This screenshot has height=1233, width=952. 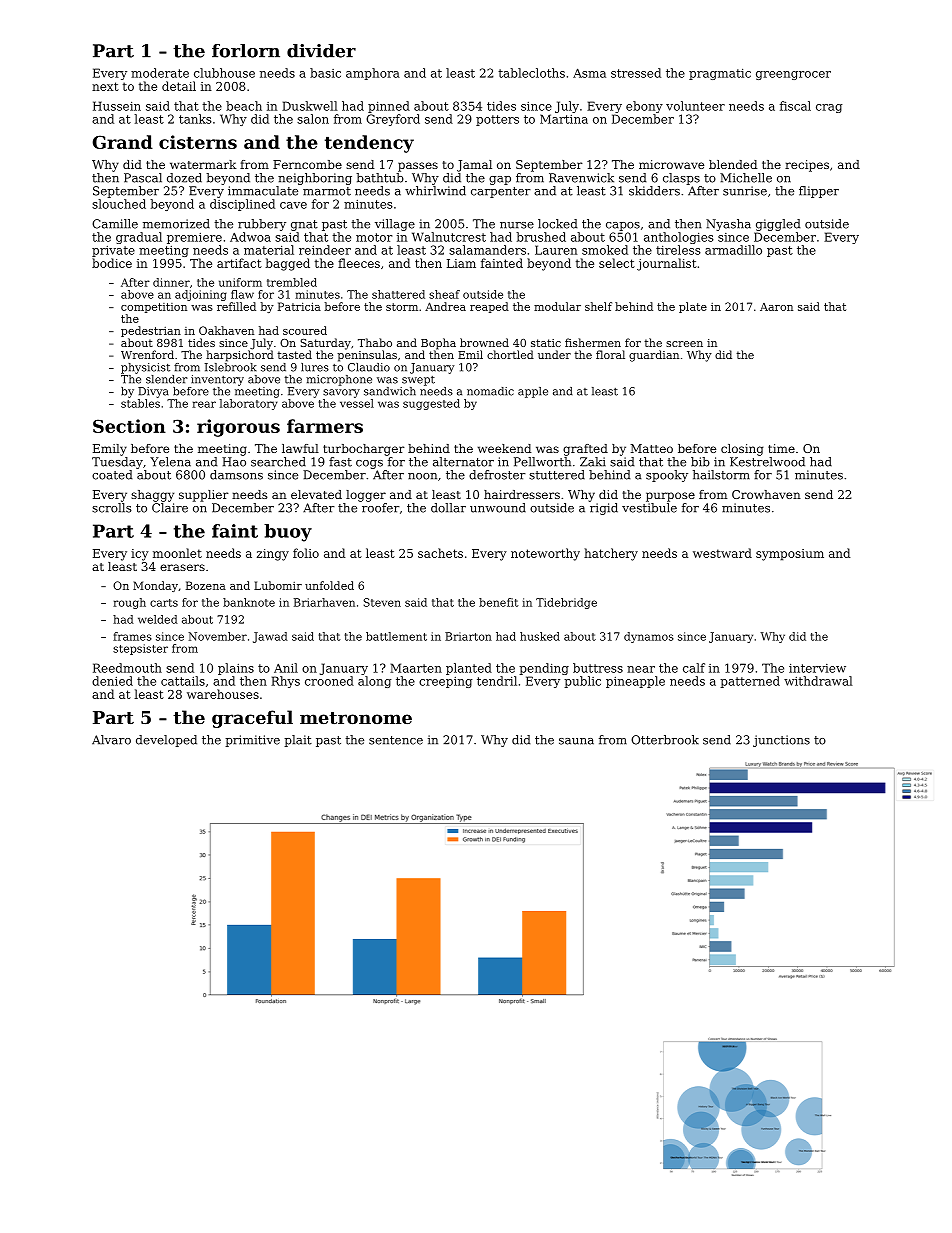 What do you see at coordinates (728, 225) in the screenshot?
I see `Nyasha` at bounding box center [728, 225].
